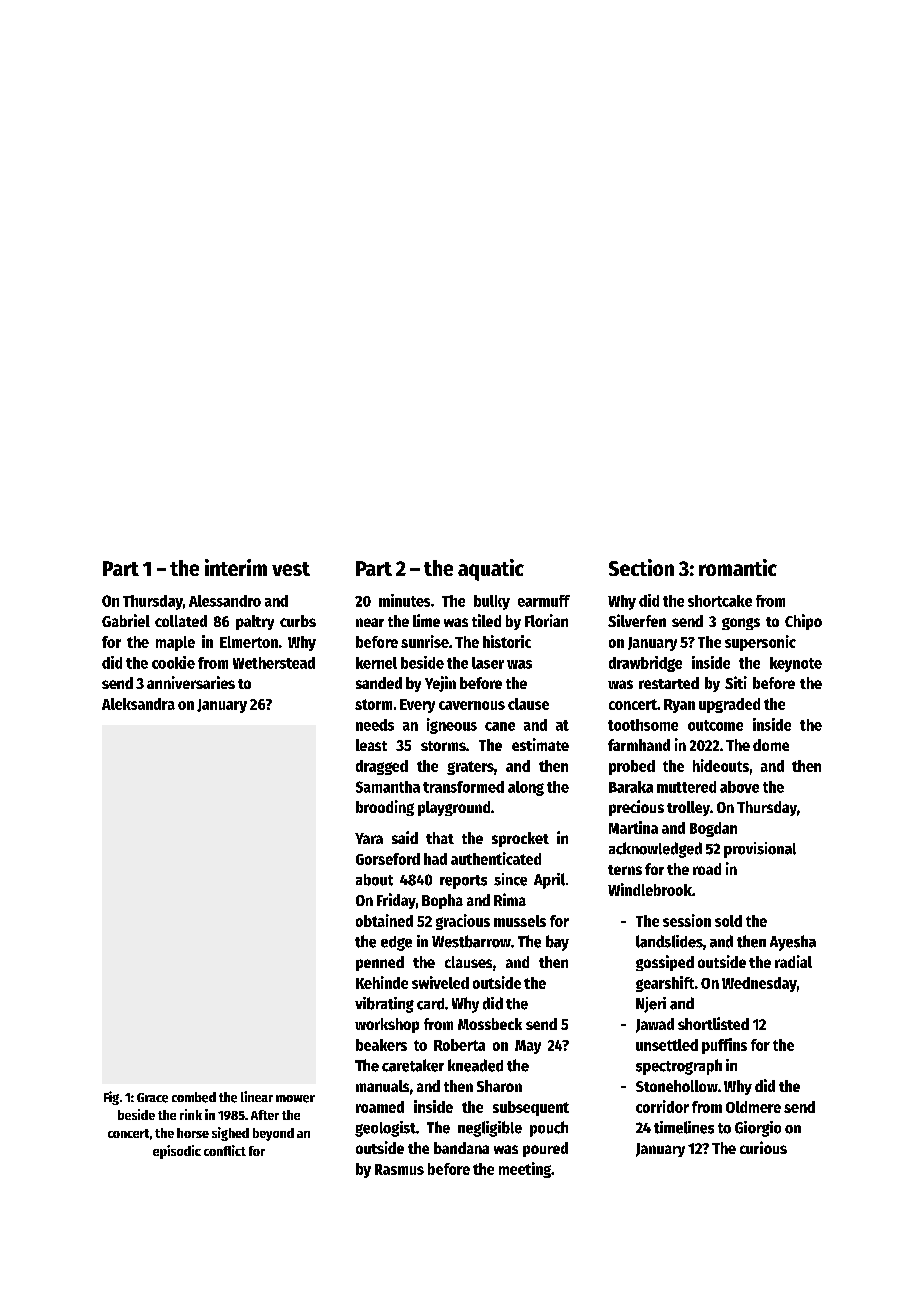 This screenshot has height=1308, width=924. Describe the element at coordinates (236, 567) in the screenshot. I see `interim` at that location.
